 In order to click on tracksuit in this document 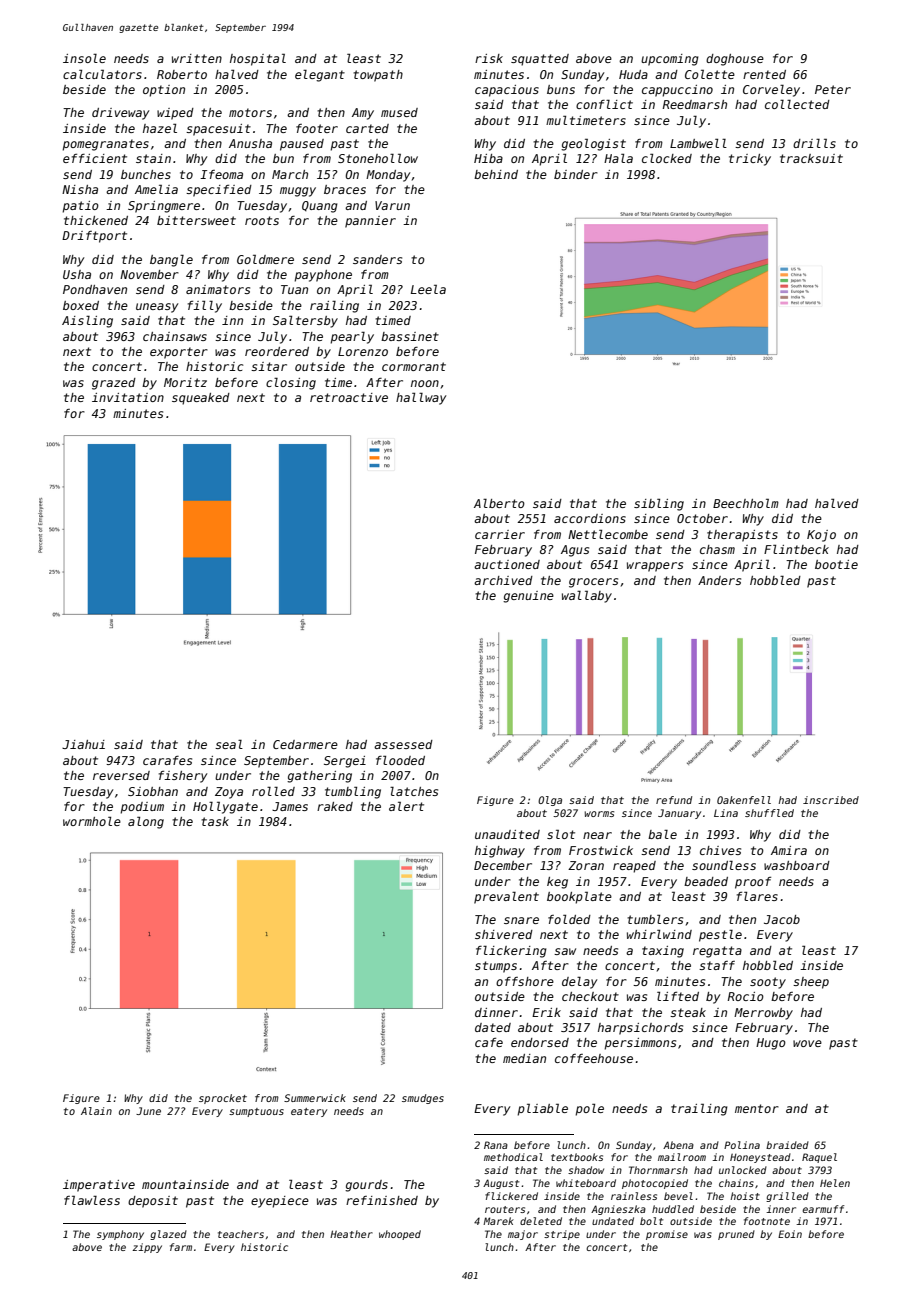, I will do `click(811, 158)`.
